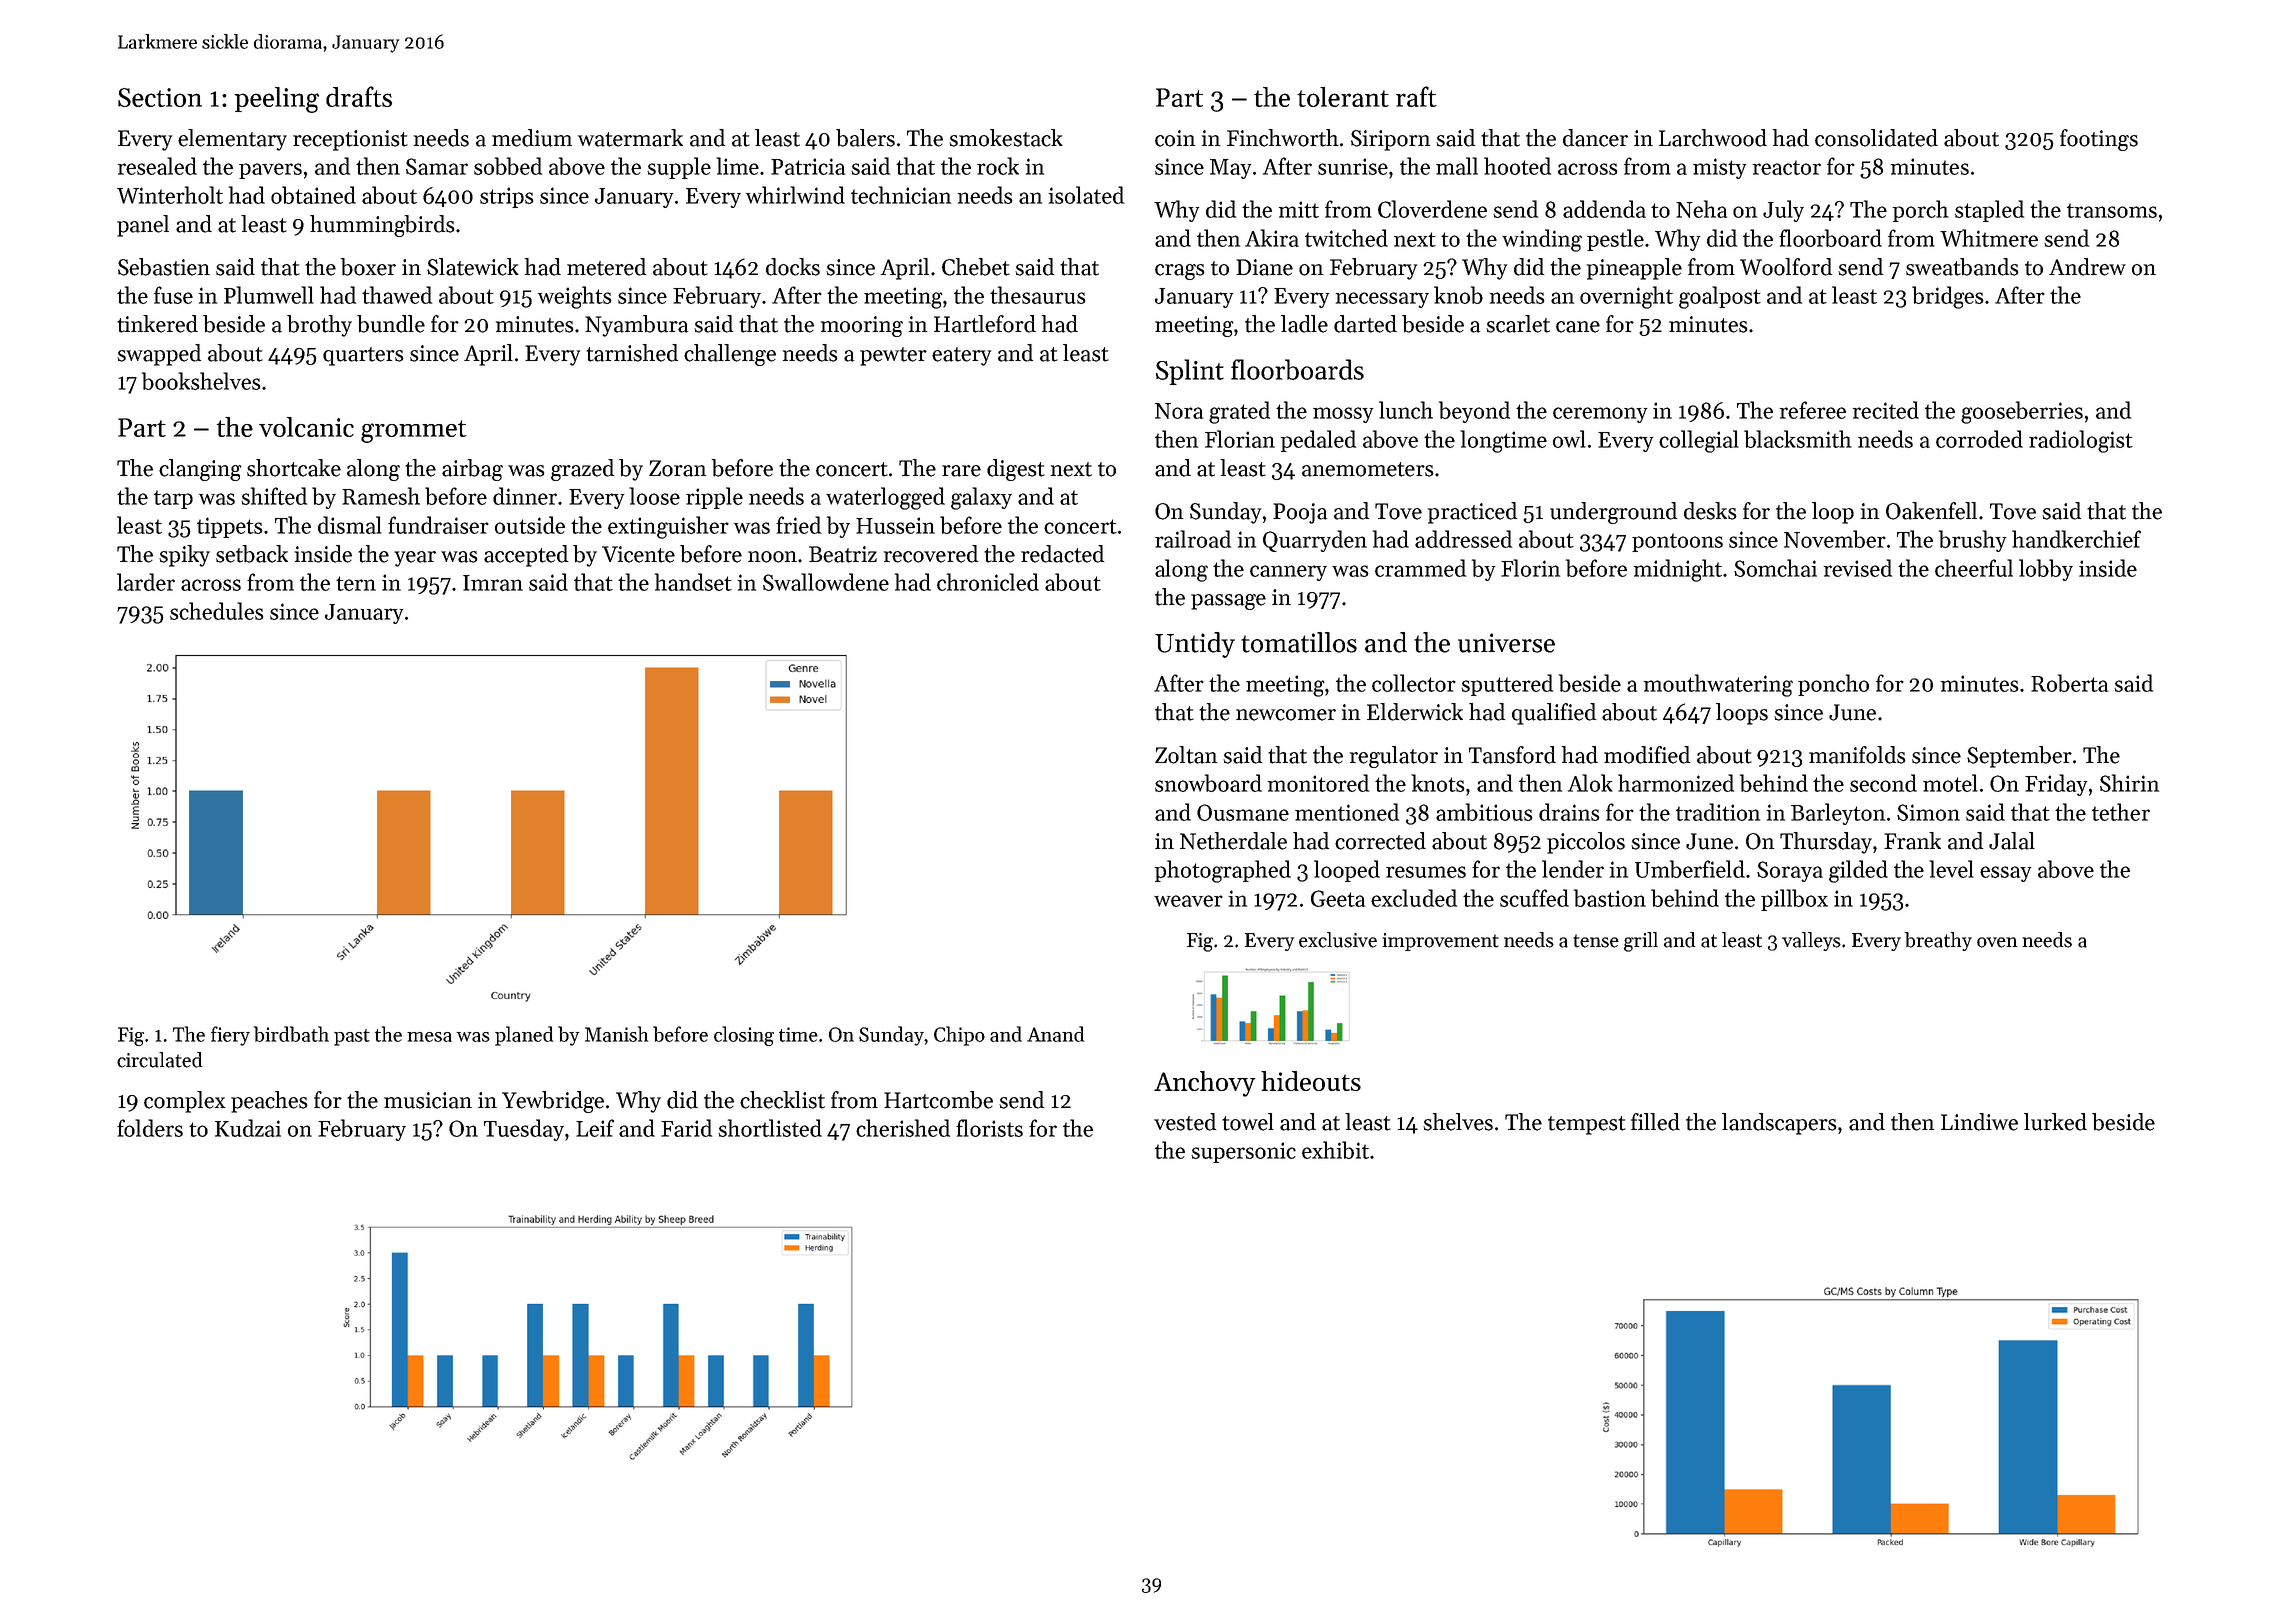  I want to click on Untidy, so click(1195, 645).
